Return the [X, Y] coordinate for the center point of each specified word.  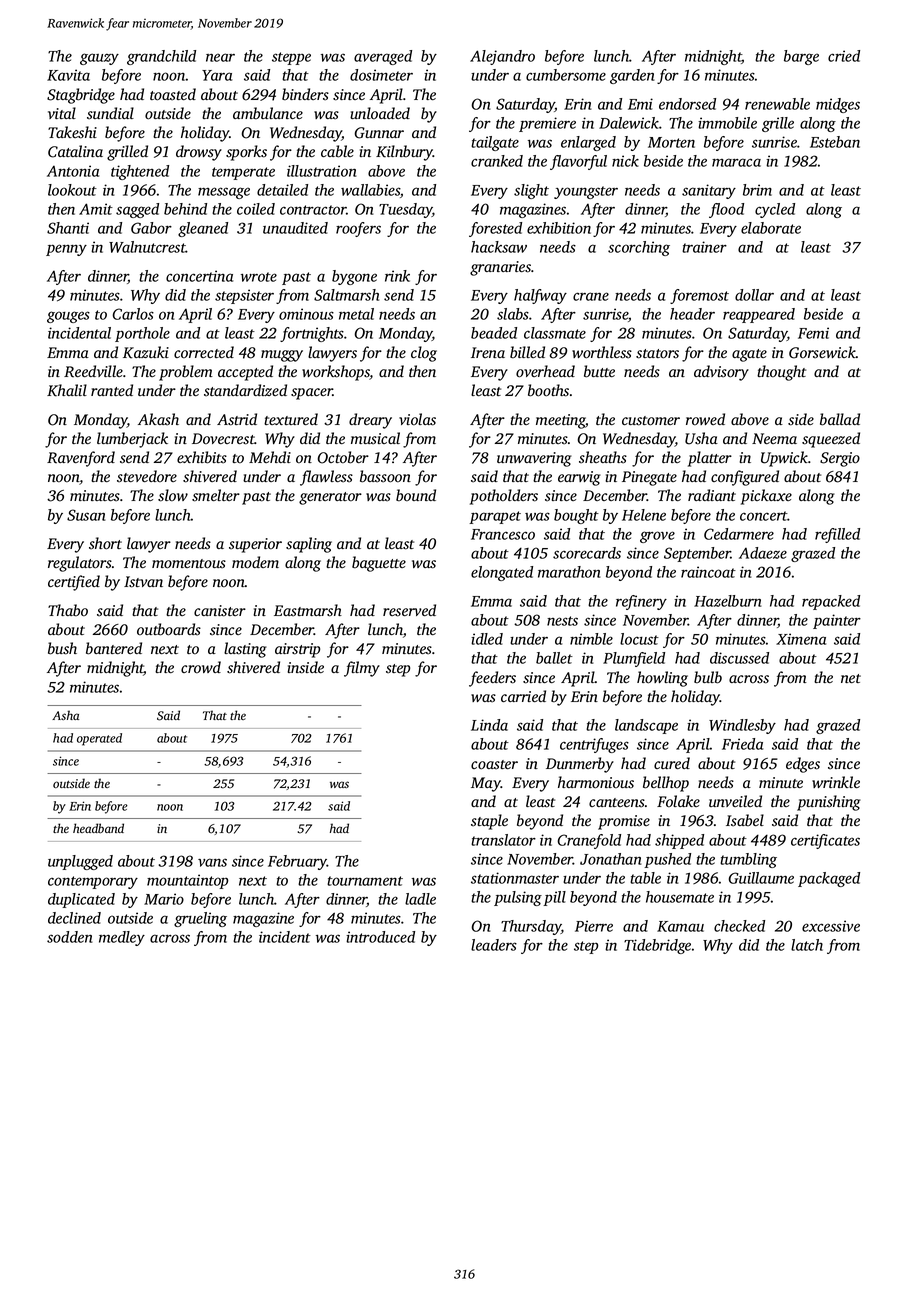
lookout [72, 190]
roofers [358, 229]
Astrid [237, 419]
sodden [70, 937]
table [645, 878]
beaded [494, 333]
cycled [775, 210]
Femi [813, 333]
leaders [494, 945]
